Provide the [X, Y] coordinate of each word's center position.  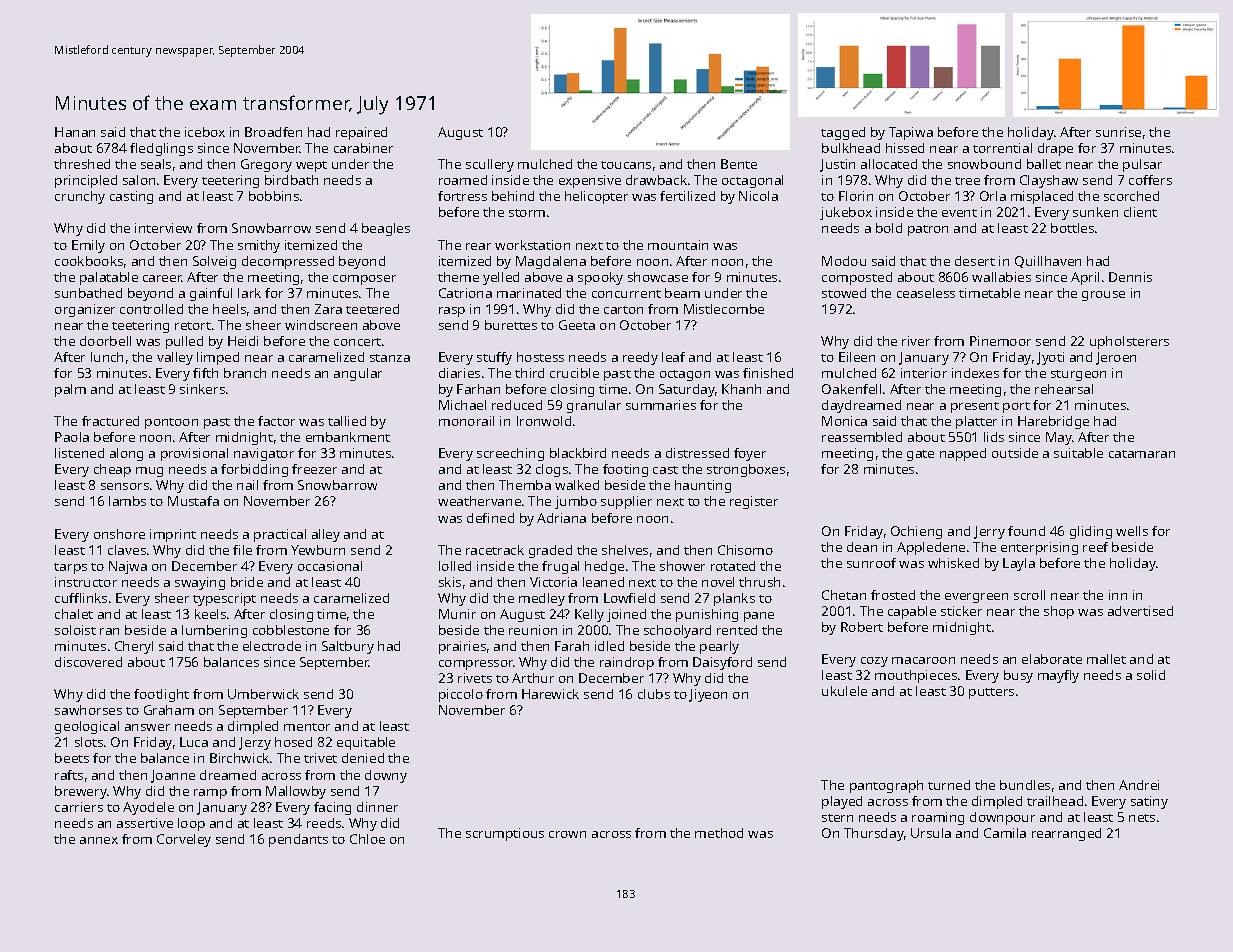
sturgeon [1078, 375]
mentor [307, 727]
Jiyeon [708, 695]
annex [99, 840]
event [959, 213]
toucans [626, 165]
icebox [205, 132]
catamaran [1142, 454]
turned [949, 785]
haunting [703, 486]
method [719, 833]
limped [218, 358]
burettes [511, 325]
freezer [314, 469]
